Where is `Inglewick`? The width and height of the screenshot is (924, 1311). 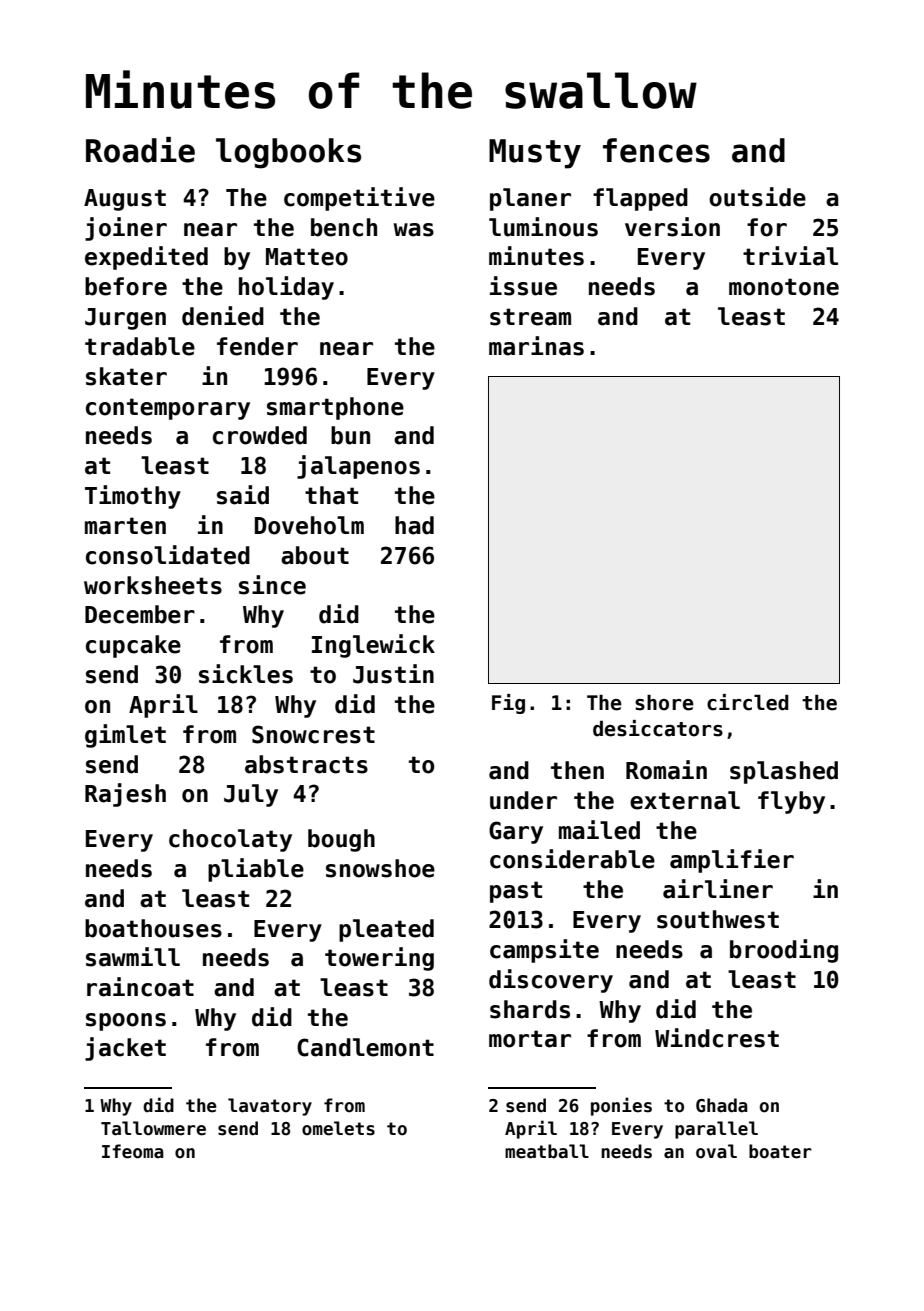 Inglewick is located at coordinates (373, 646).
